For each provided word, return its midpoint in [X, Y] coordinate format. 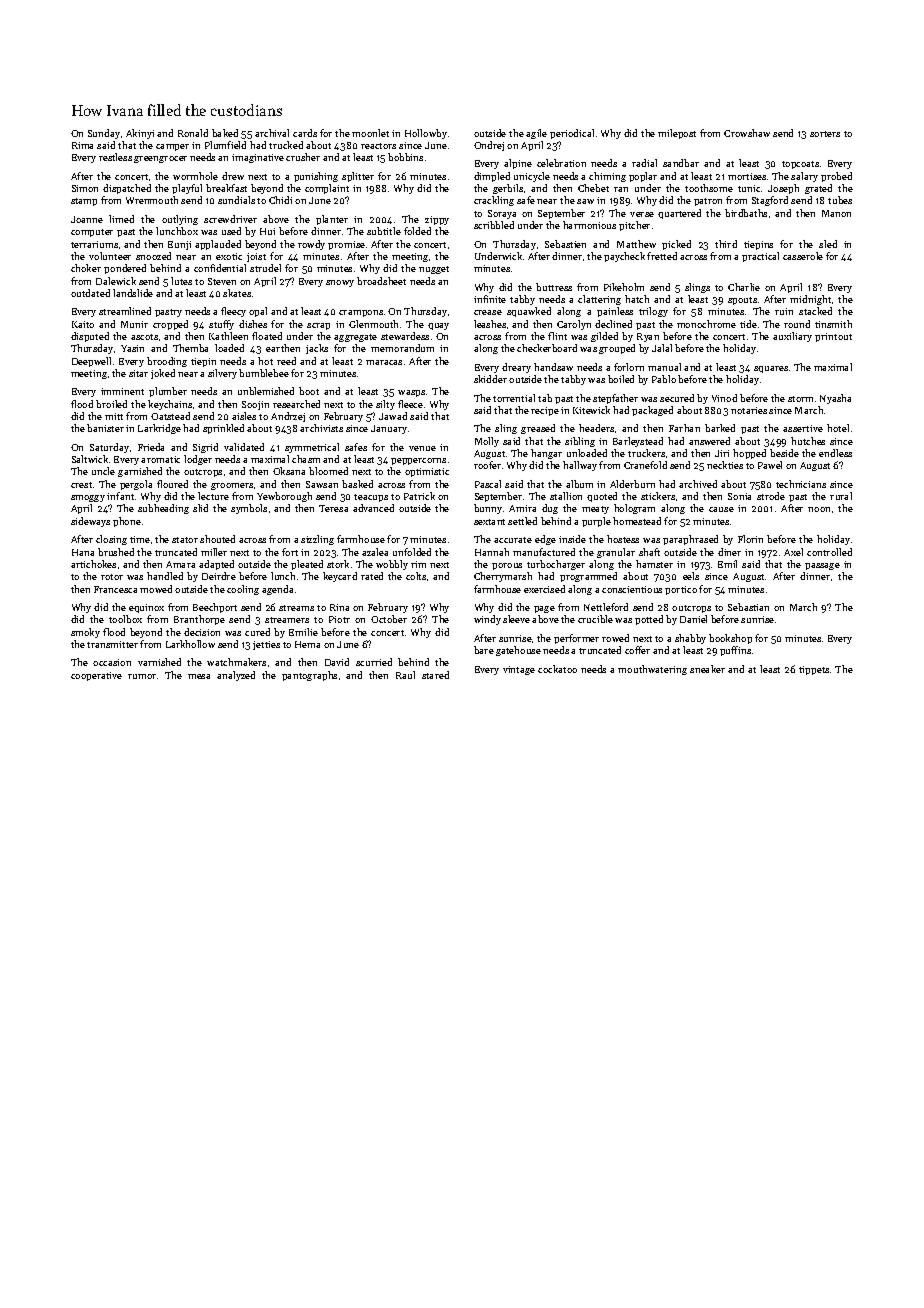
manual [664, 367]
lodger [198, 460]
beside [784, 453]
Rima [82, 145]
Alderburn [632, 484]
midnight [810, 300]
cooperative [96, 676]
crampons [361, 313]
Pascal [488, 484]
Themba [190, 348]
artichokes [93, 564]
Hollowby [426, 134]
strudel [265, 268]
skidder [490, 379]
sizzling [317, 540]
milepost [677, 134]
